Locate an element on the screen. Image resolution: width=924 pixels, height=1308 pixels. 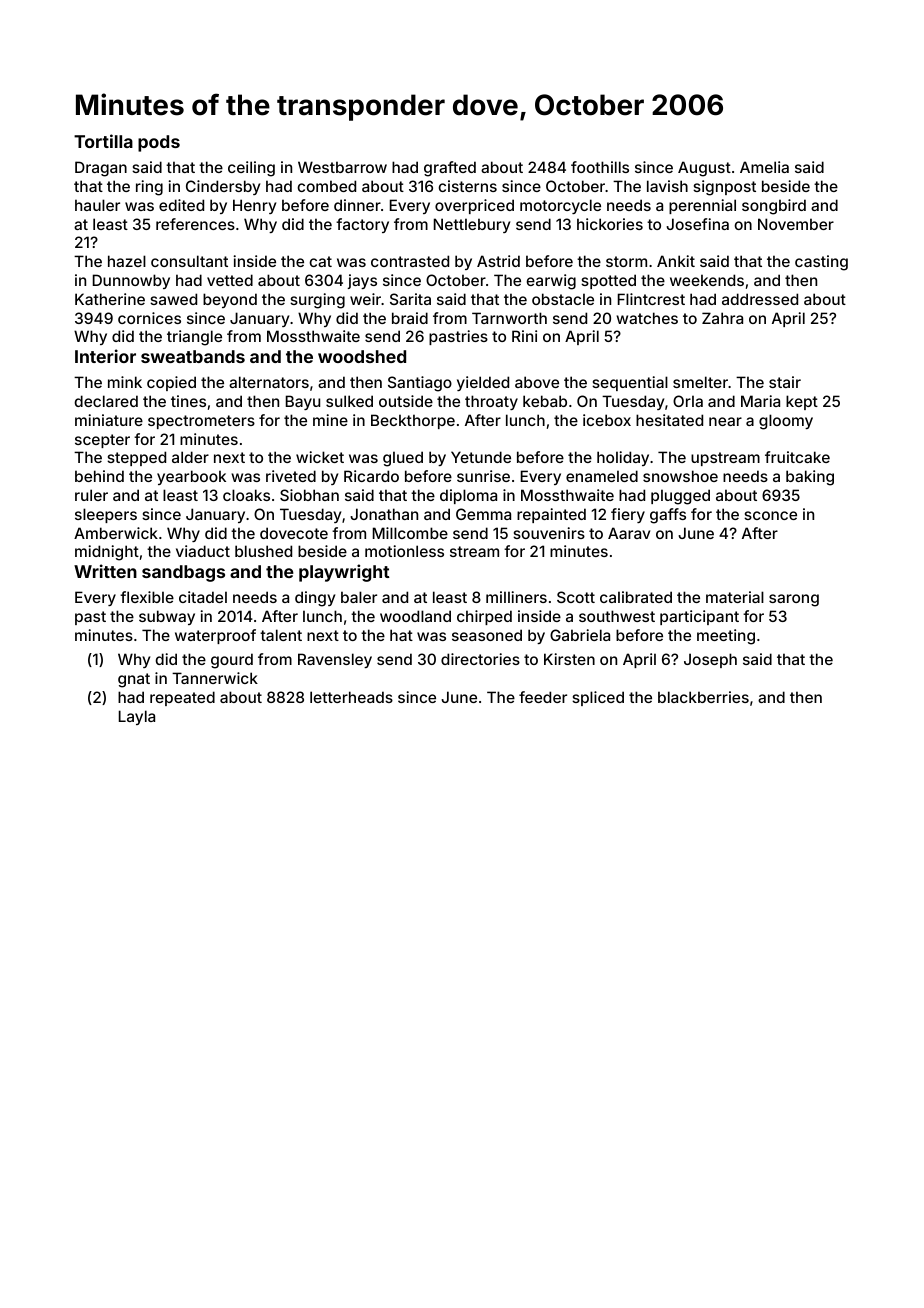
hazel is located at coordinates (127, 261).
